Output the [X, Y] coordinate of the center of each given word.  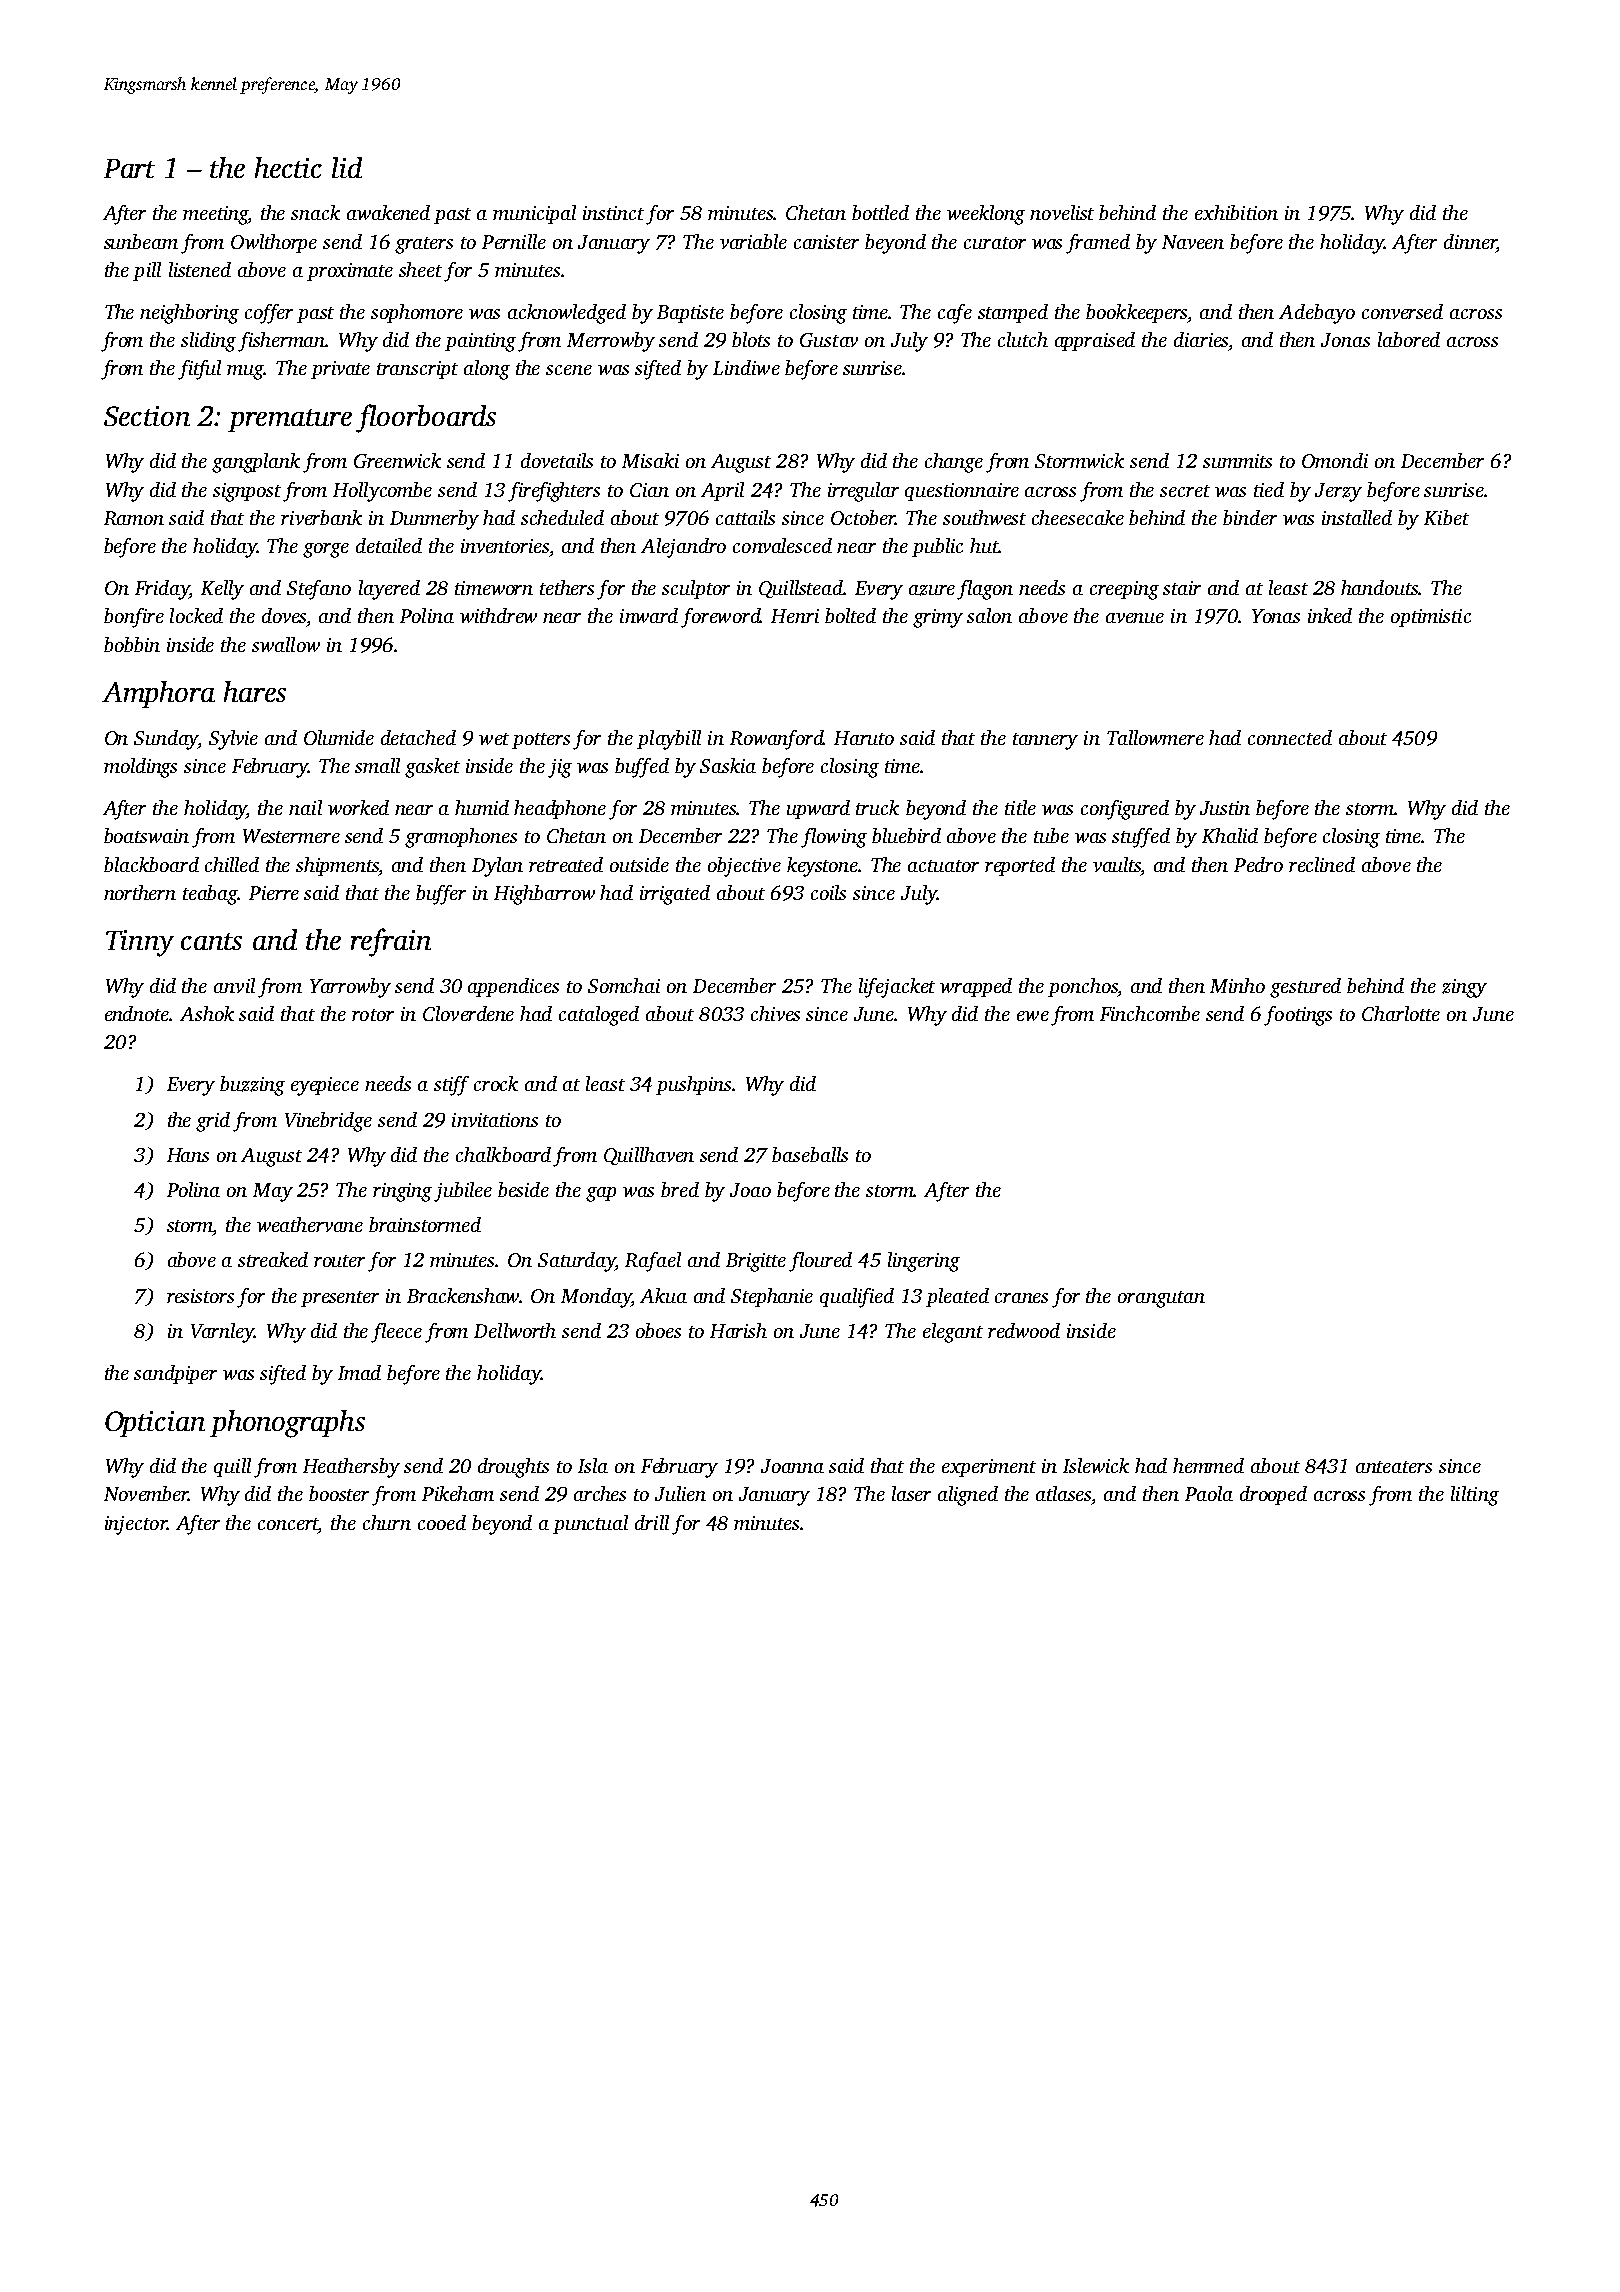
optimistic [1431, 618]
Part [129, 168]
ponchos [1083, 987]
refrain [391, 942]
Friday [162, 590]
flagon [985, 590]
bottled [880, 212]
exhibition [1236, 212]
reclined [1322, 864]
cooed [442, 1522]
